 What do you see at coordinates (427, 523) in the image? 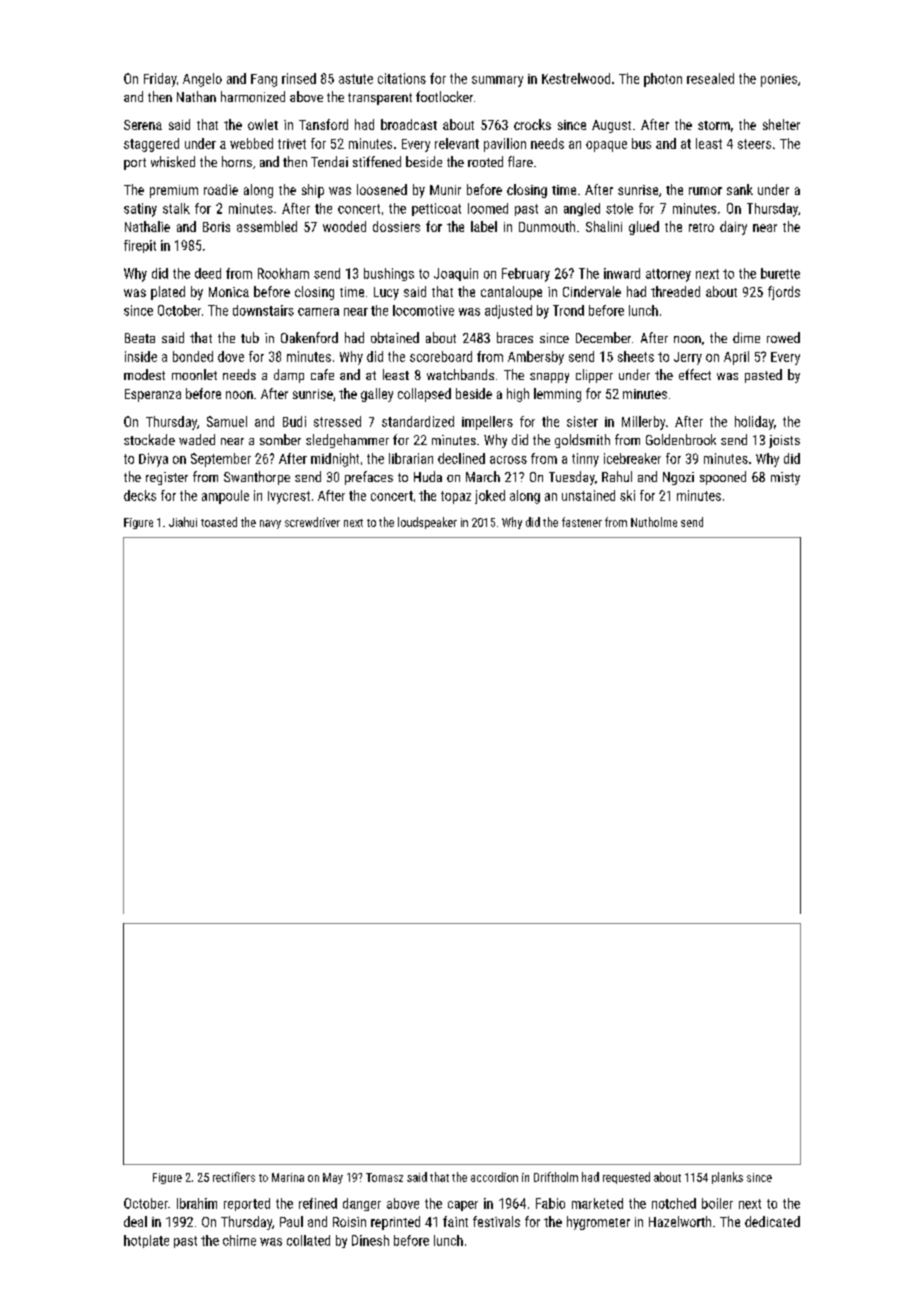
I see `loudspeaker` at bounding box center [427, 523].
